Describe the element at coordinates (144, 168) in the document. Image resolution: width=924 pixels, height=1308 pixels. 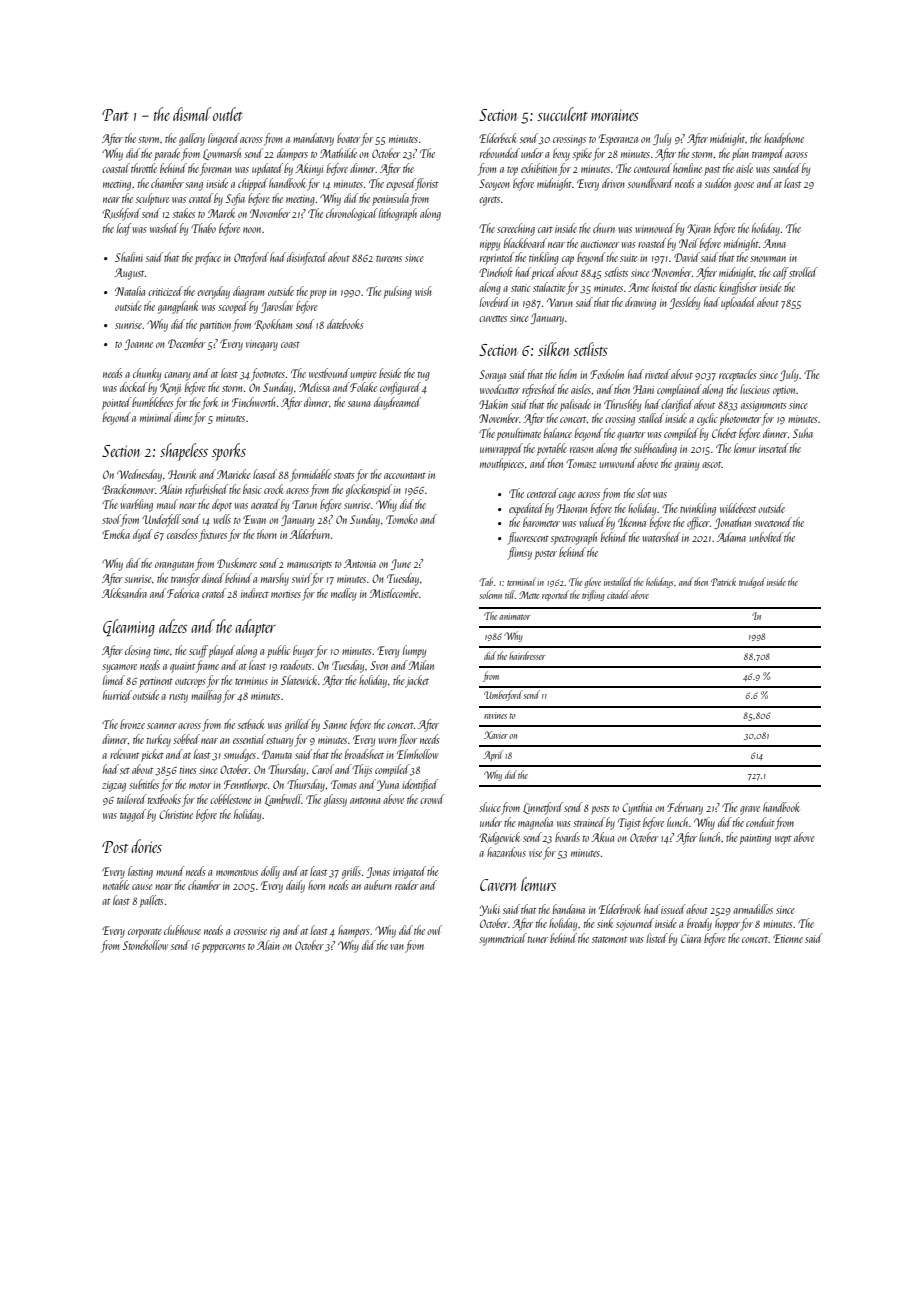
I see `throttle` at that location.
